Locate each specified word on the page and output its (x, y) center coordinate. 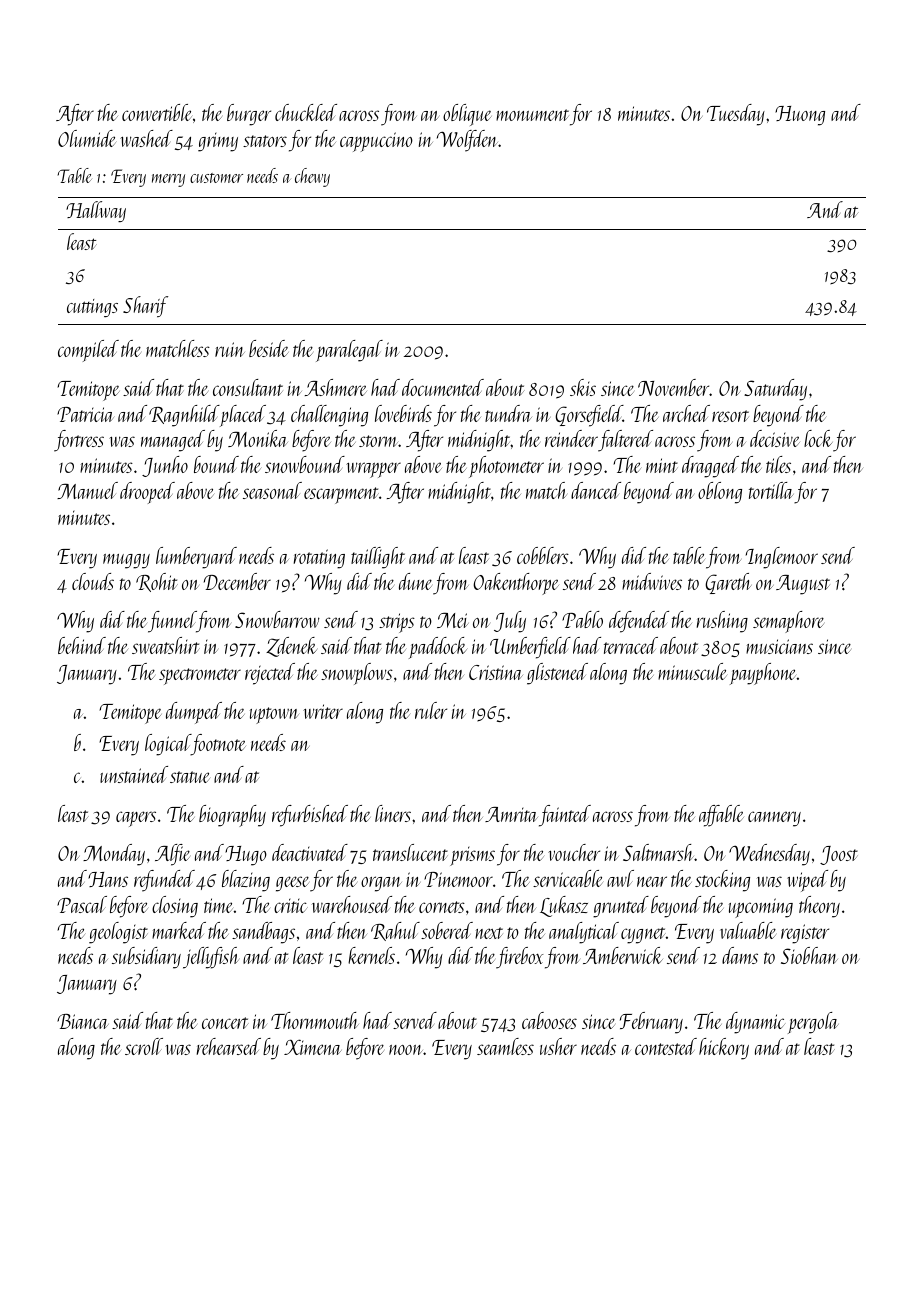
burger (249, 115)
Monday (114, 855)
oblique (467, 115)
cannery (774, 819)
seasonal (272, 490)
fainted (565, 816)
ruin (230, 349)
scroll (144, 1046)
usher (558, 1046)
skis (583, 387)
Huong (800, 116)
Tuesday (736, 115)
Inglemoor (782, 558)
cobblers (543, 555)
